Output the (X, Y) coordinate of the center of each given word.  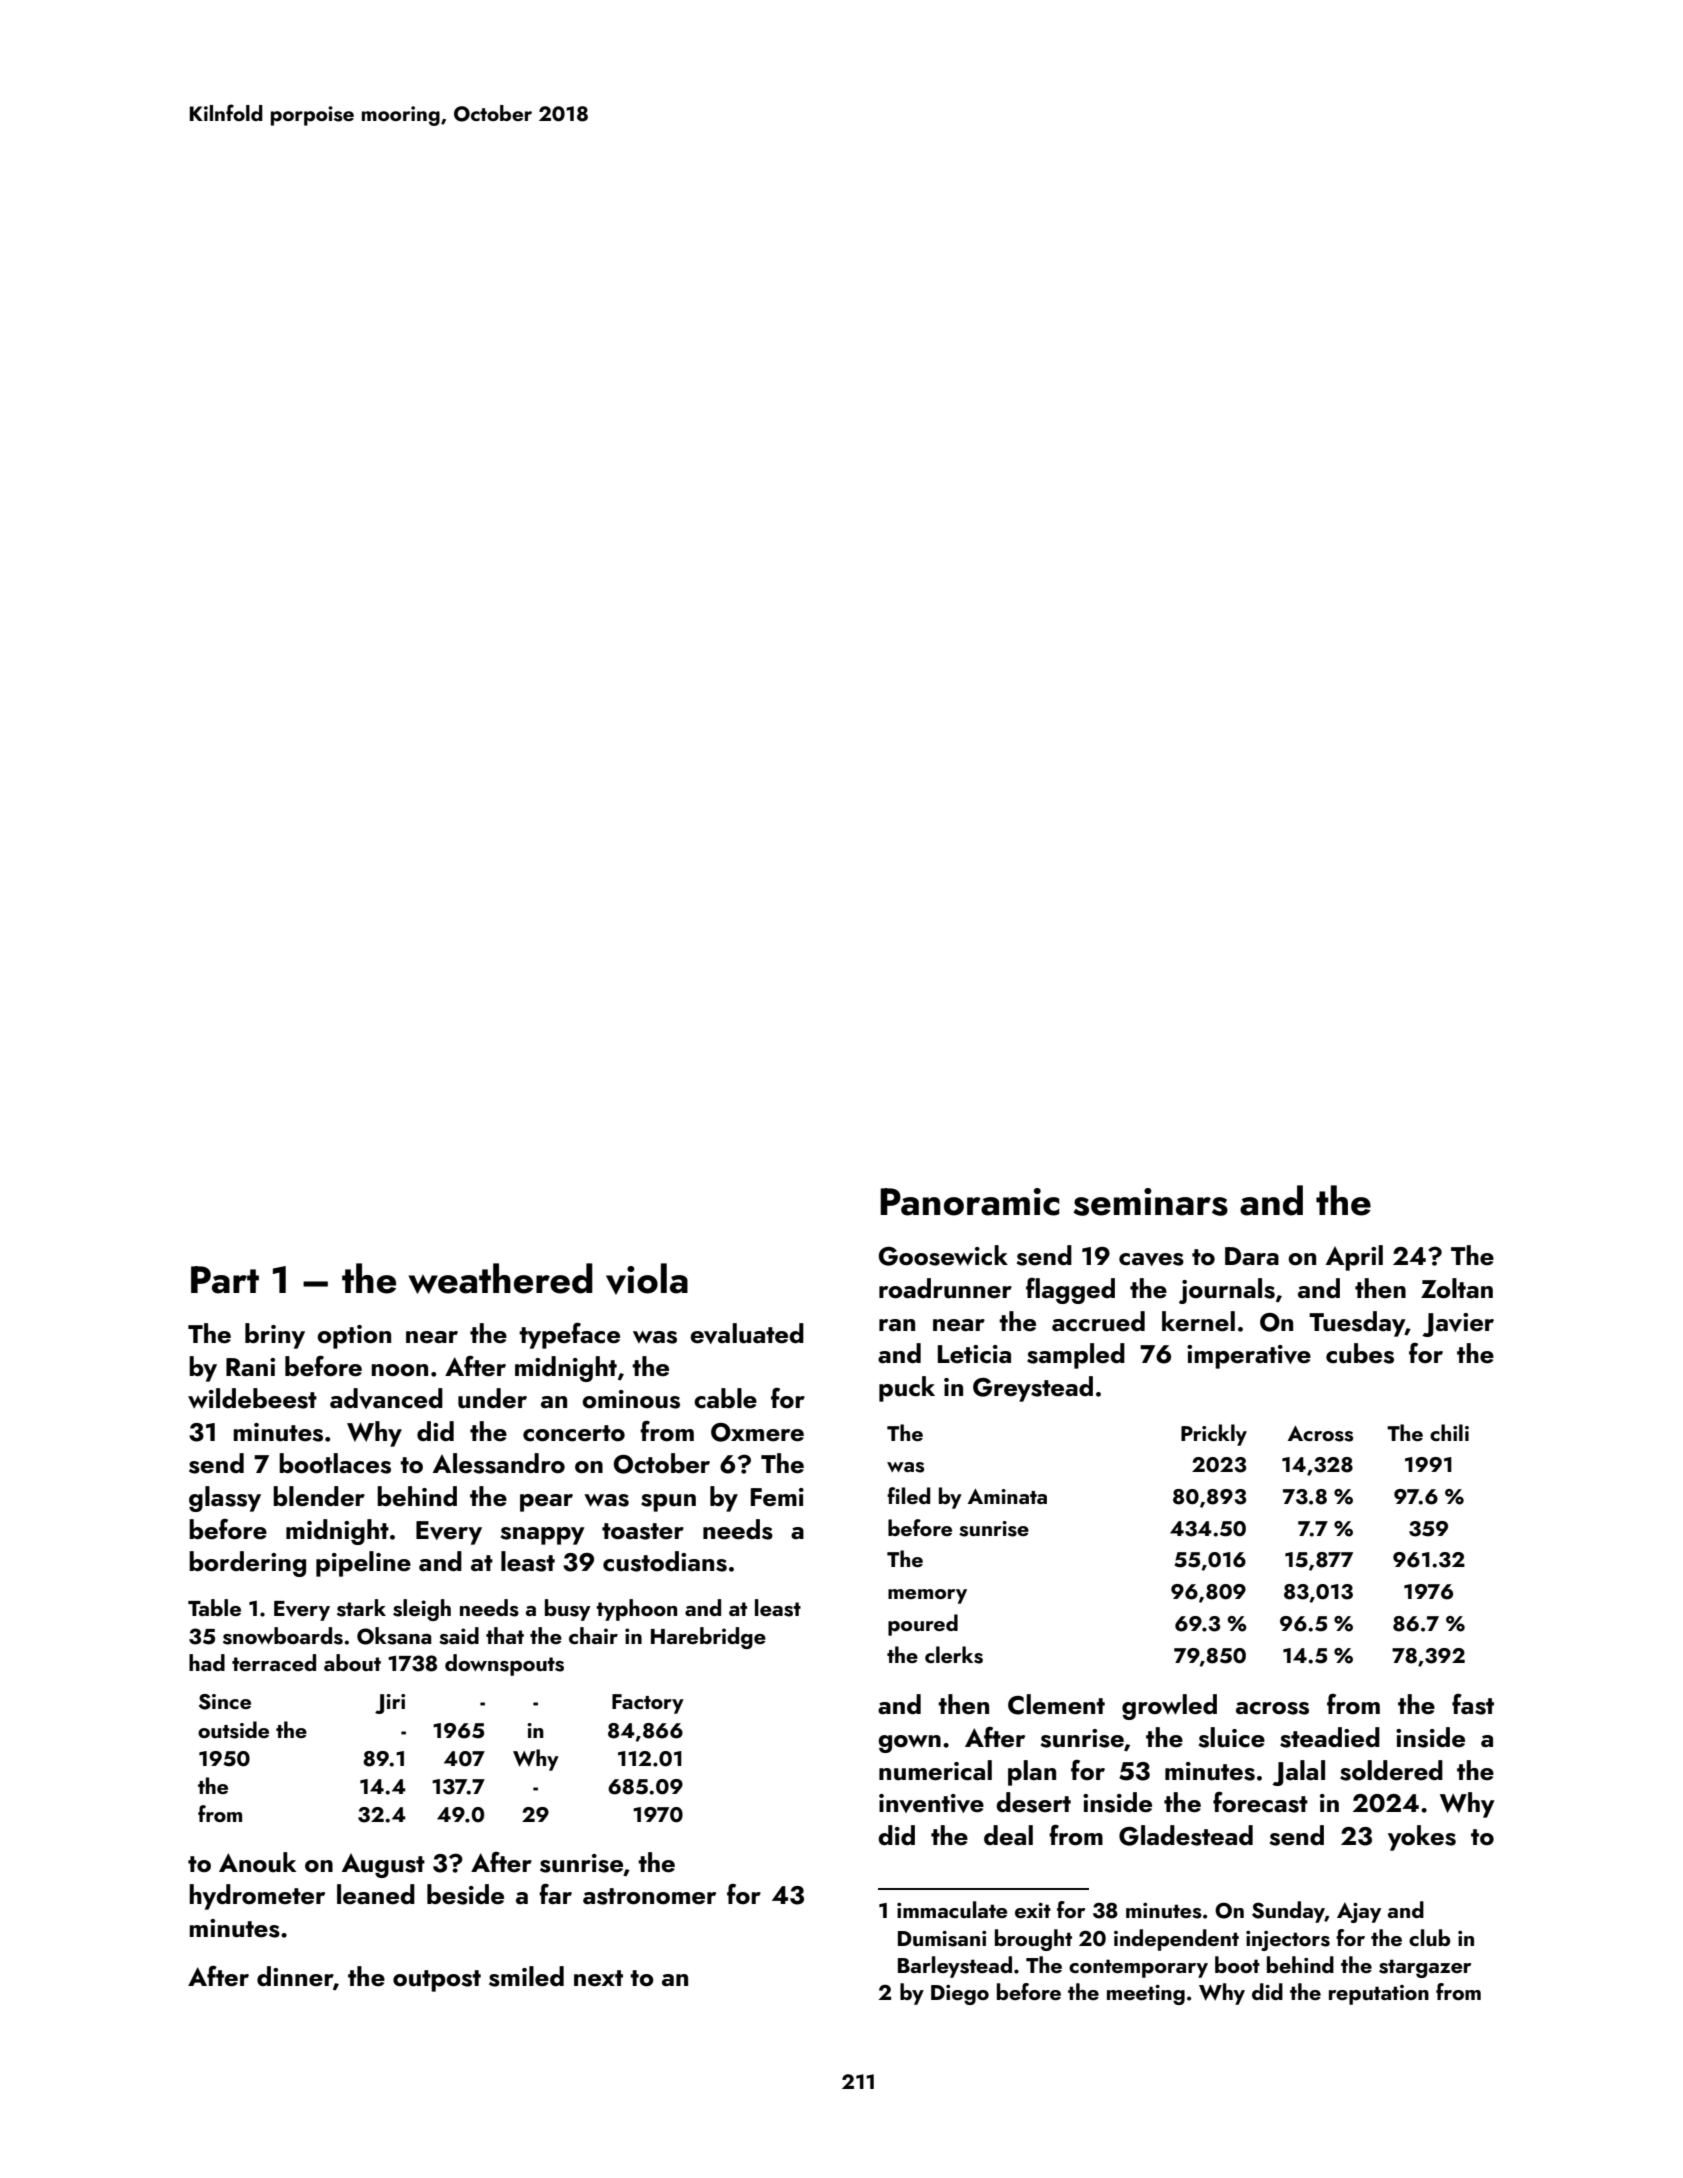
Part (225, 1280)
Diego (960, 1995)
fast (1473, 1704)
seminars (1150, 1202)
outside (233, 1730)
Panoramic (970, 1202)
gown (909, 1744)
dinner (295, 1976)
